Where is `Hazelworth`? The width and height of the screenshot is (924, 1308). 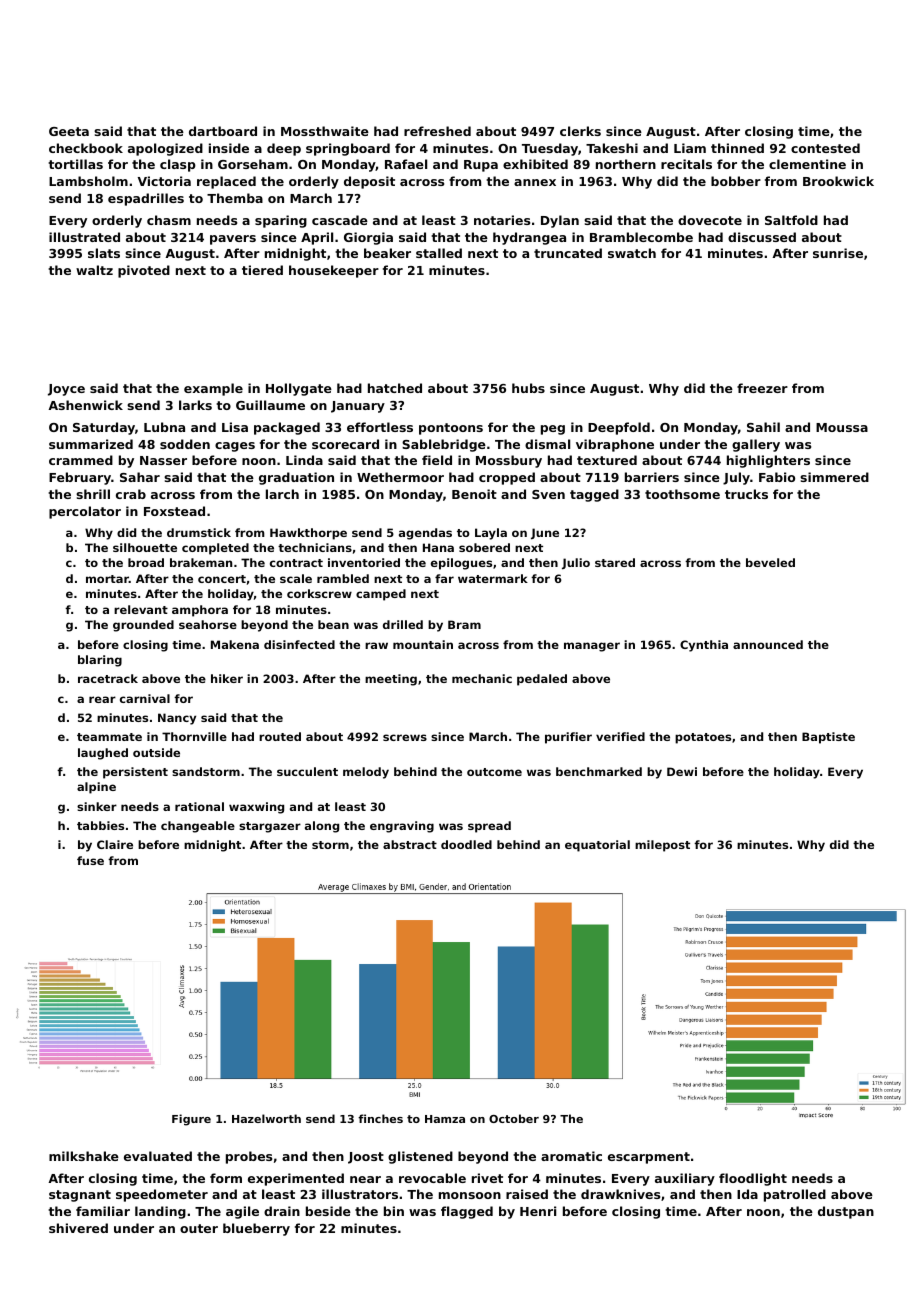
Hazelworth is located at coordinates (266, 1118).
